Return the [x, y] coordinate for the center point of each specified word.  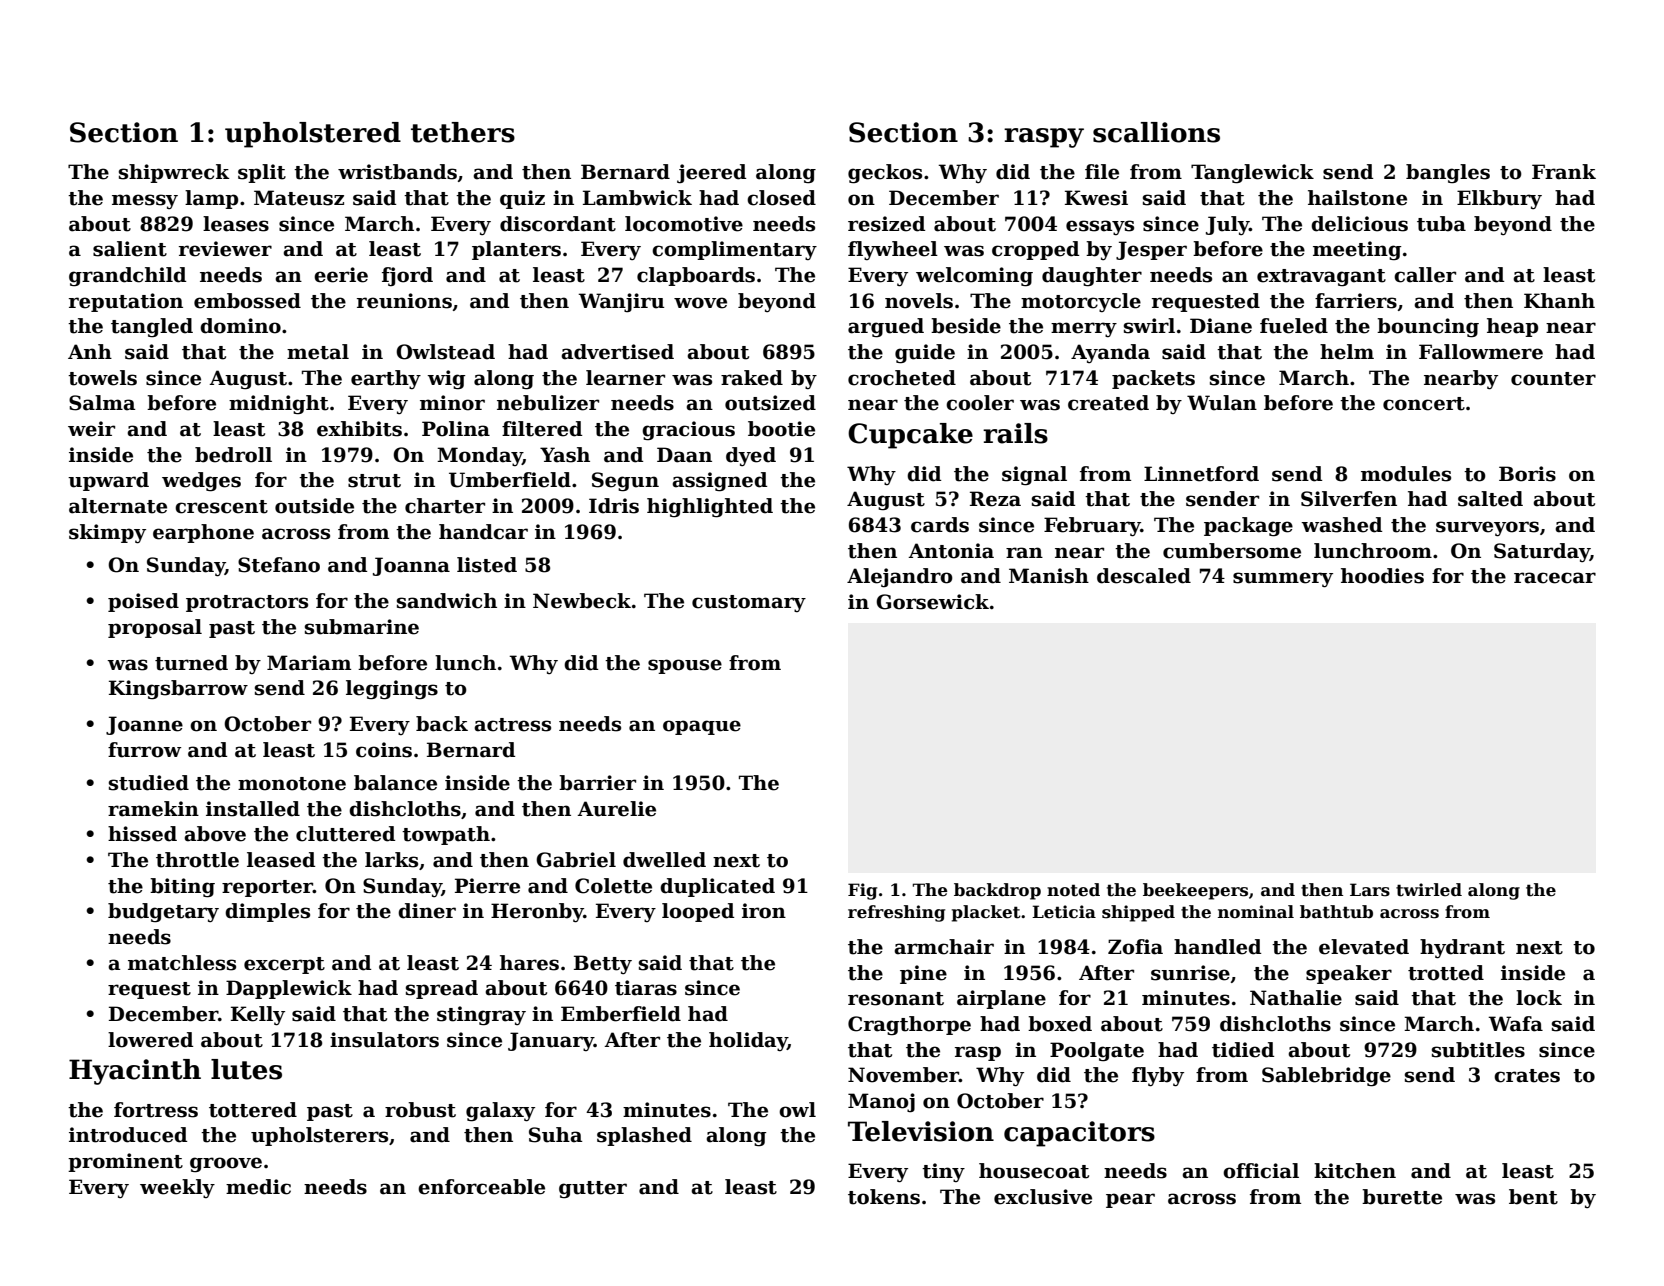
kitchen [1355, 1171]
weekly [177, 1188]
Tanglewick [1252, 174]
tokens [884, 1197]
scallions [1156, 132]
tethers [463, 132]
